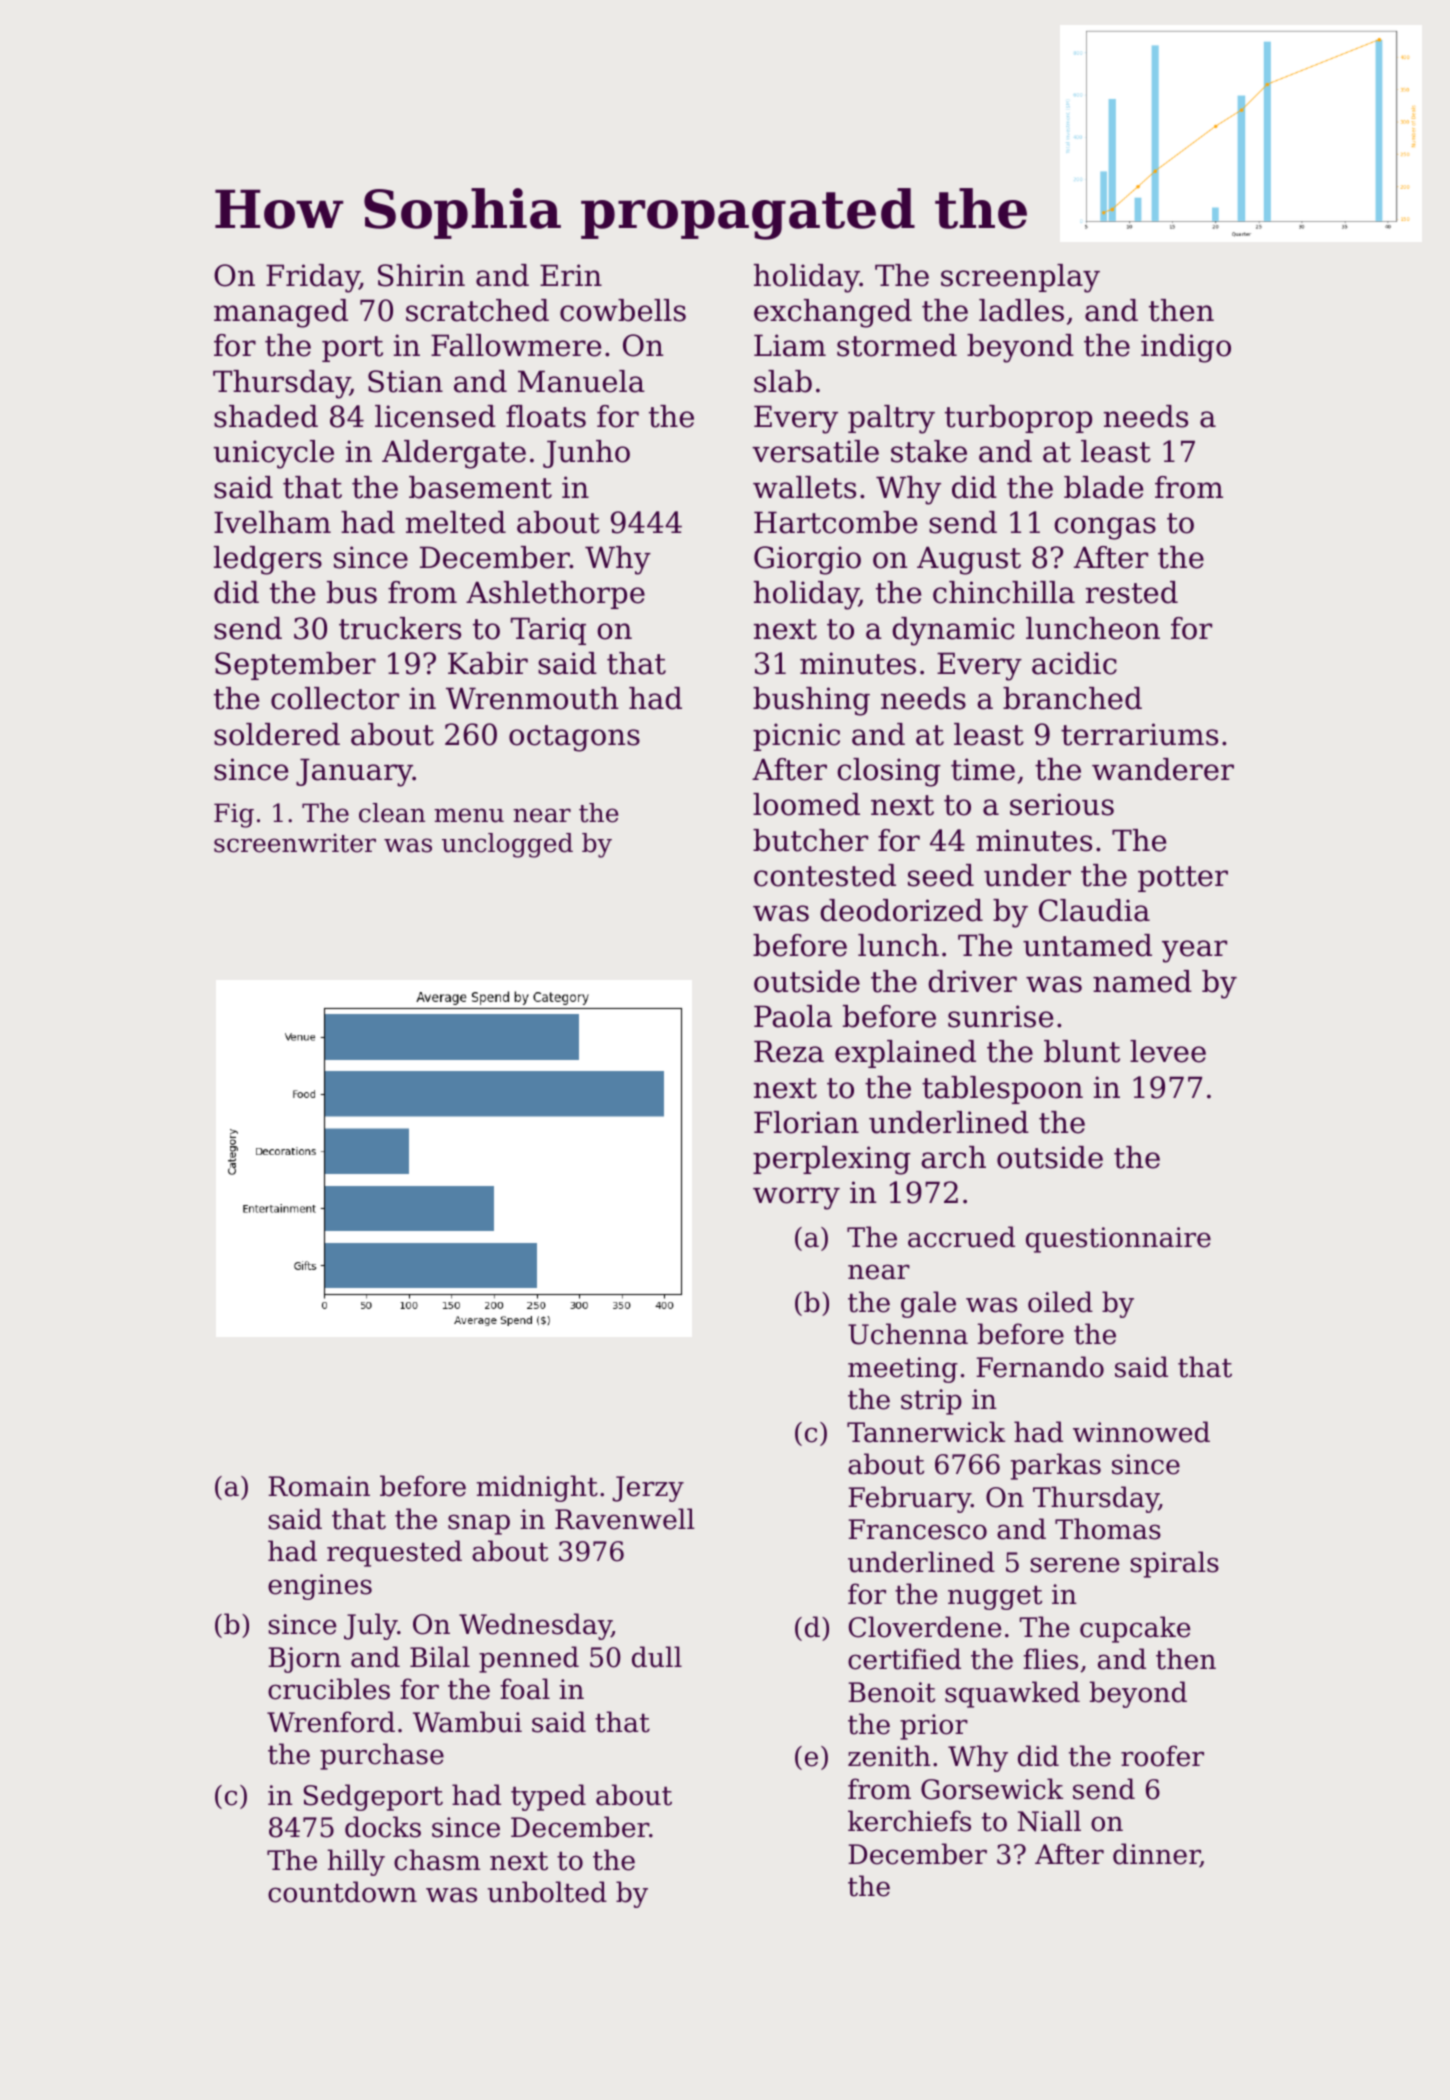 The image size is (1450, 2100). I want to click on worry, so click(796, 1198).
